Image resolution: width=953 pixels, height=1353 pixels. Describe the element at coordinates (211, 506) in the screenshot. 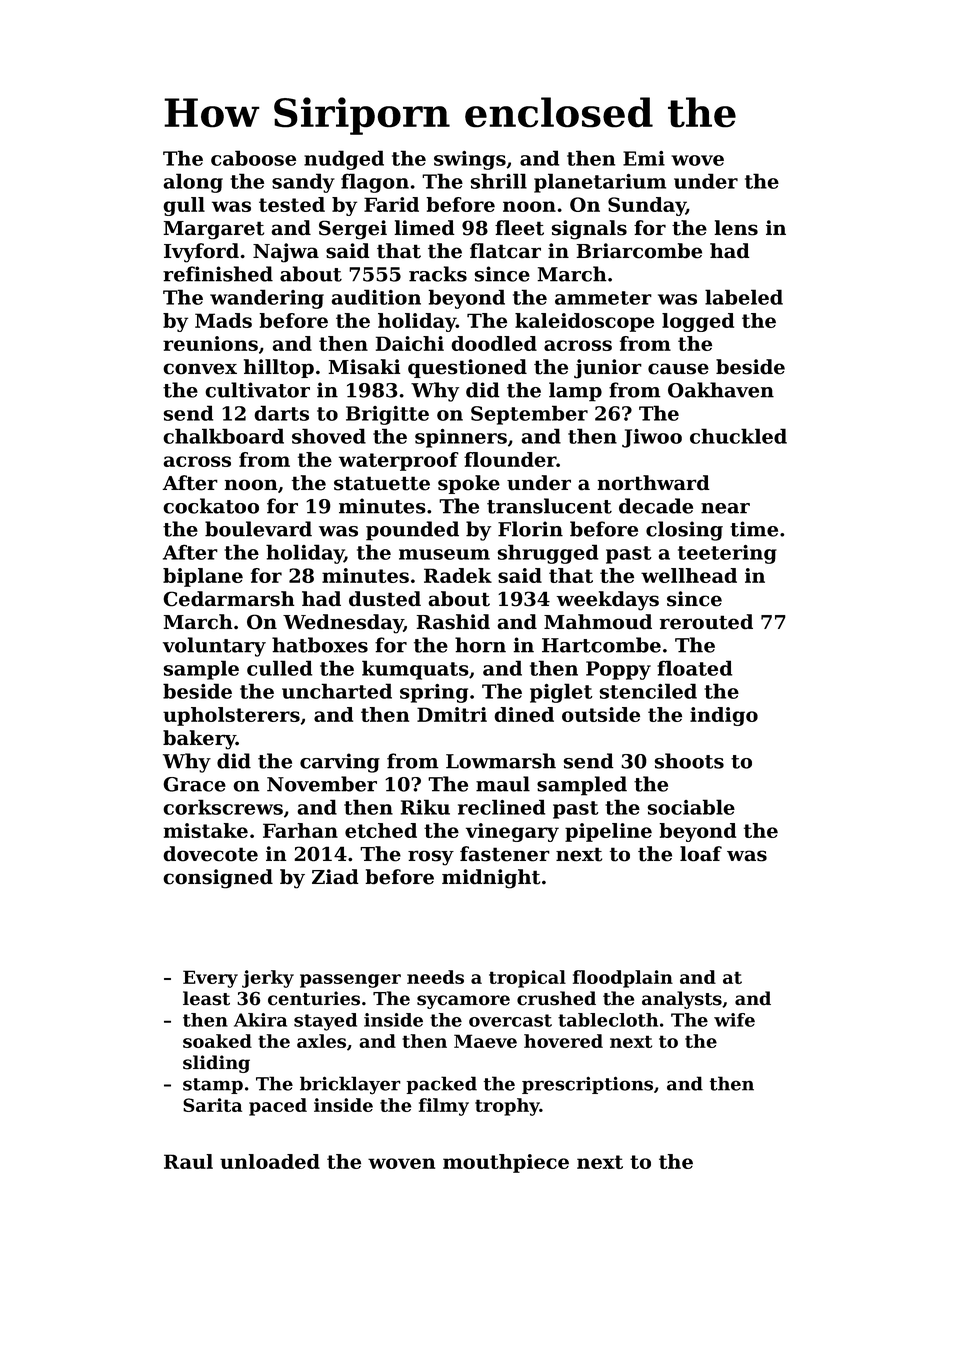

I see `cockatoo` at that location.
